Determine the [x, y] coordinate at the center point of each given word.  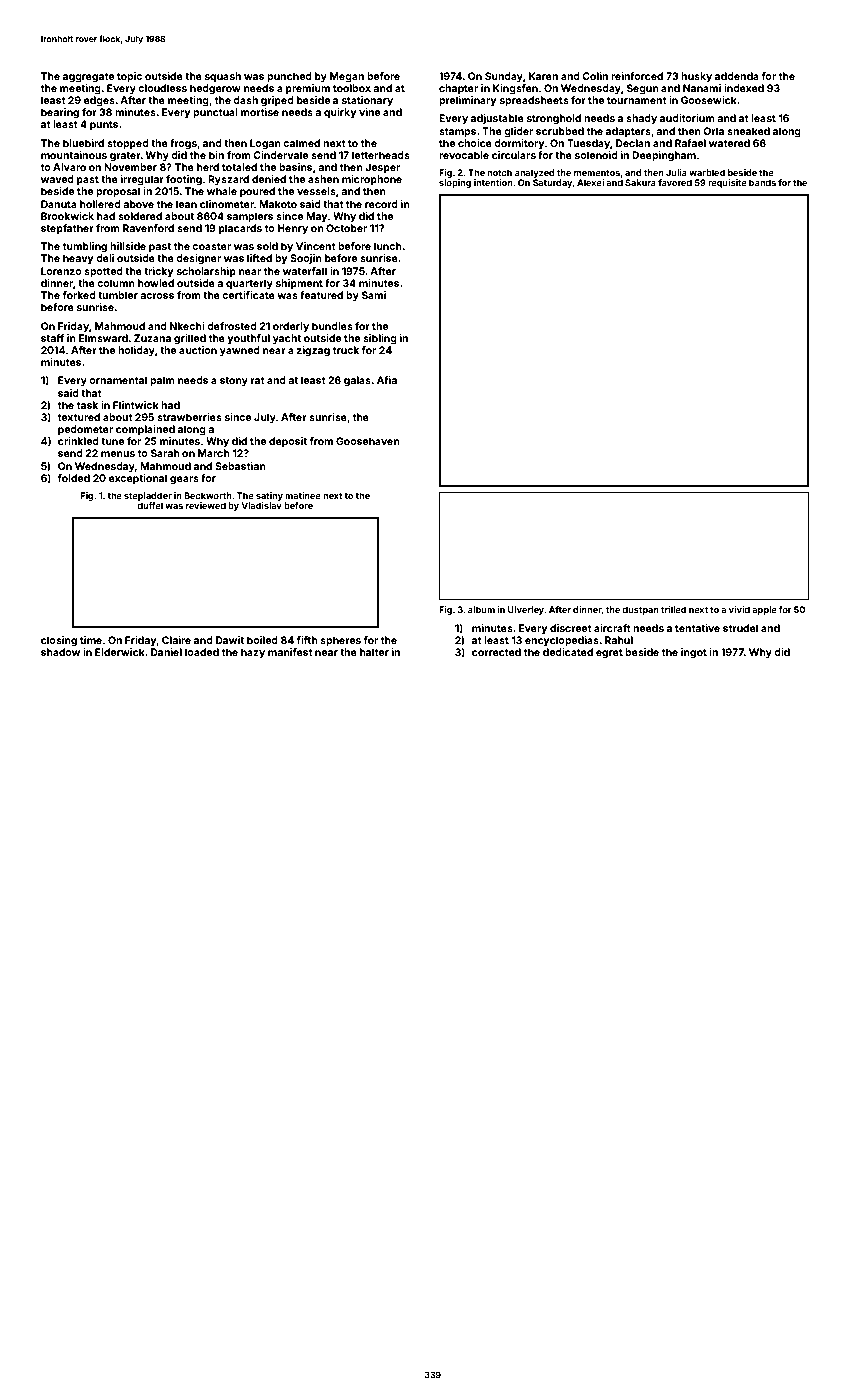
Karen [543, 76]
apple [764, 610]
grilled [190, 339]
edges [99, 101]
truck [346, 350]
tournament [637, 100]
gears [184, 480]
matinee [303, 495]
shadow [60, 652]
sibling [380, 339]
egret [609, 653]
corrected [496, 652]
